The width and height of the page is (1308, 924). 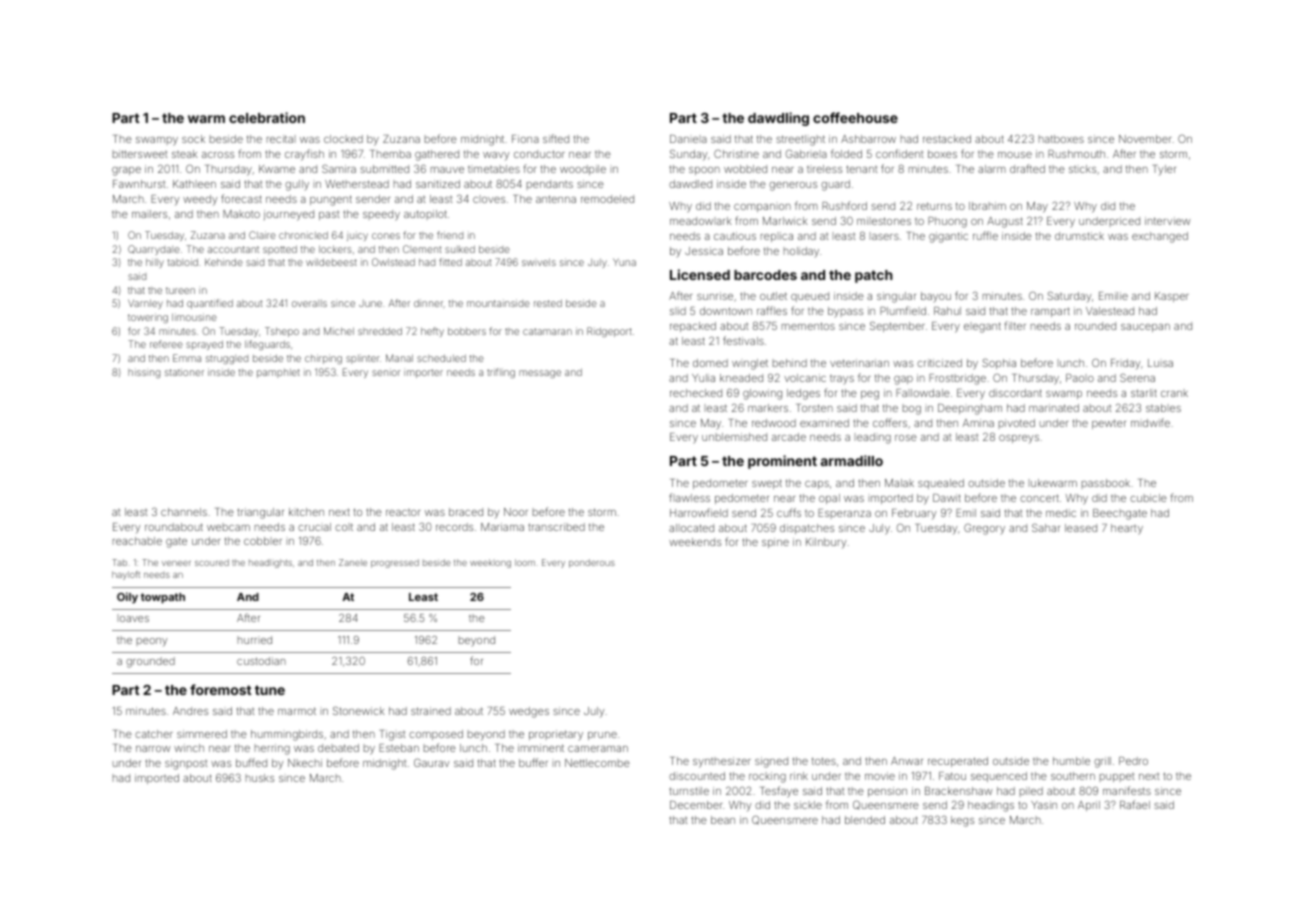 I want to click on bean, so click(x=723, y=820).
